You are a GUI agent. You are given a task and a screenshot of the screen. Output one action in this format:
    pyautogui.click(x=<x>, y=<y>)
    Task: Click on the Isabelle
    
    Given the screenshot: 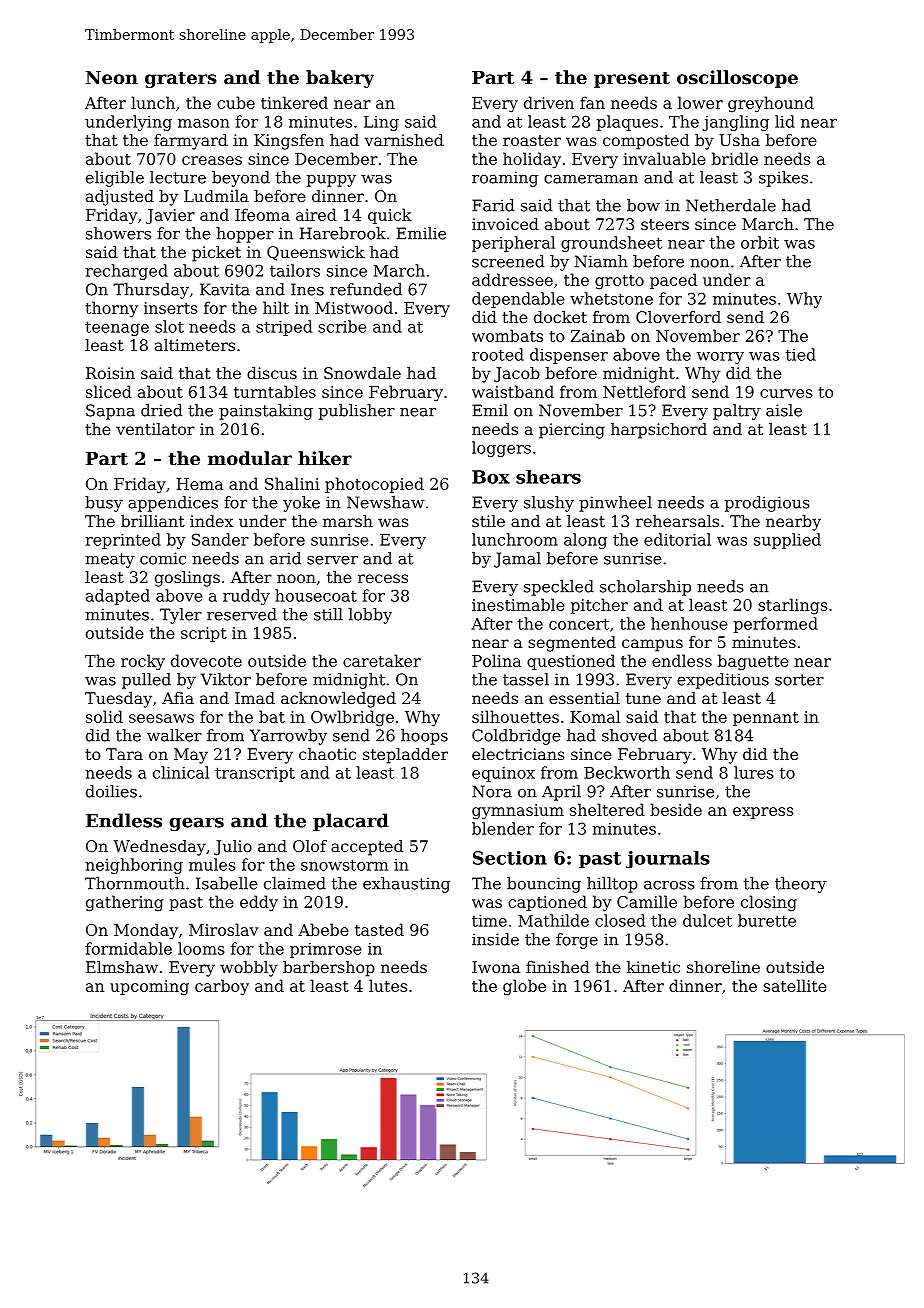 What is the action you would take?
    pyautogui.click(x=227, y=883)
